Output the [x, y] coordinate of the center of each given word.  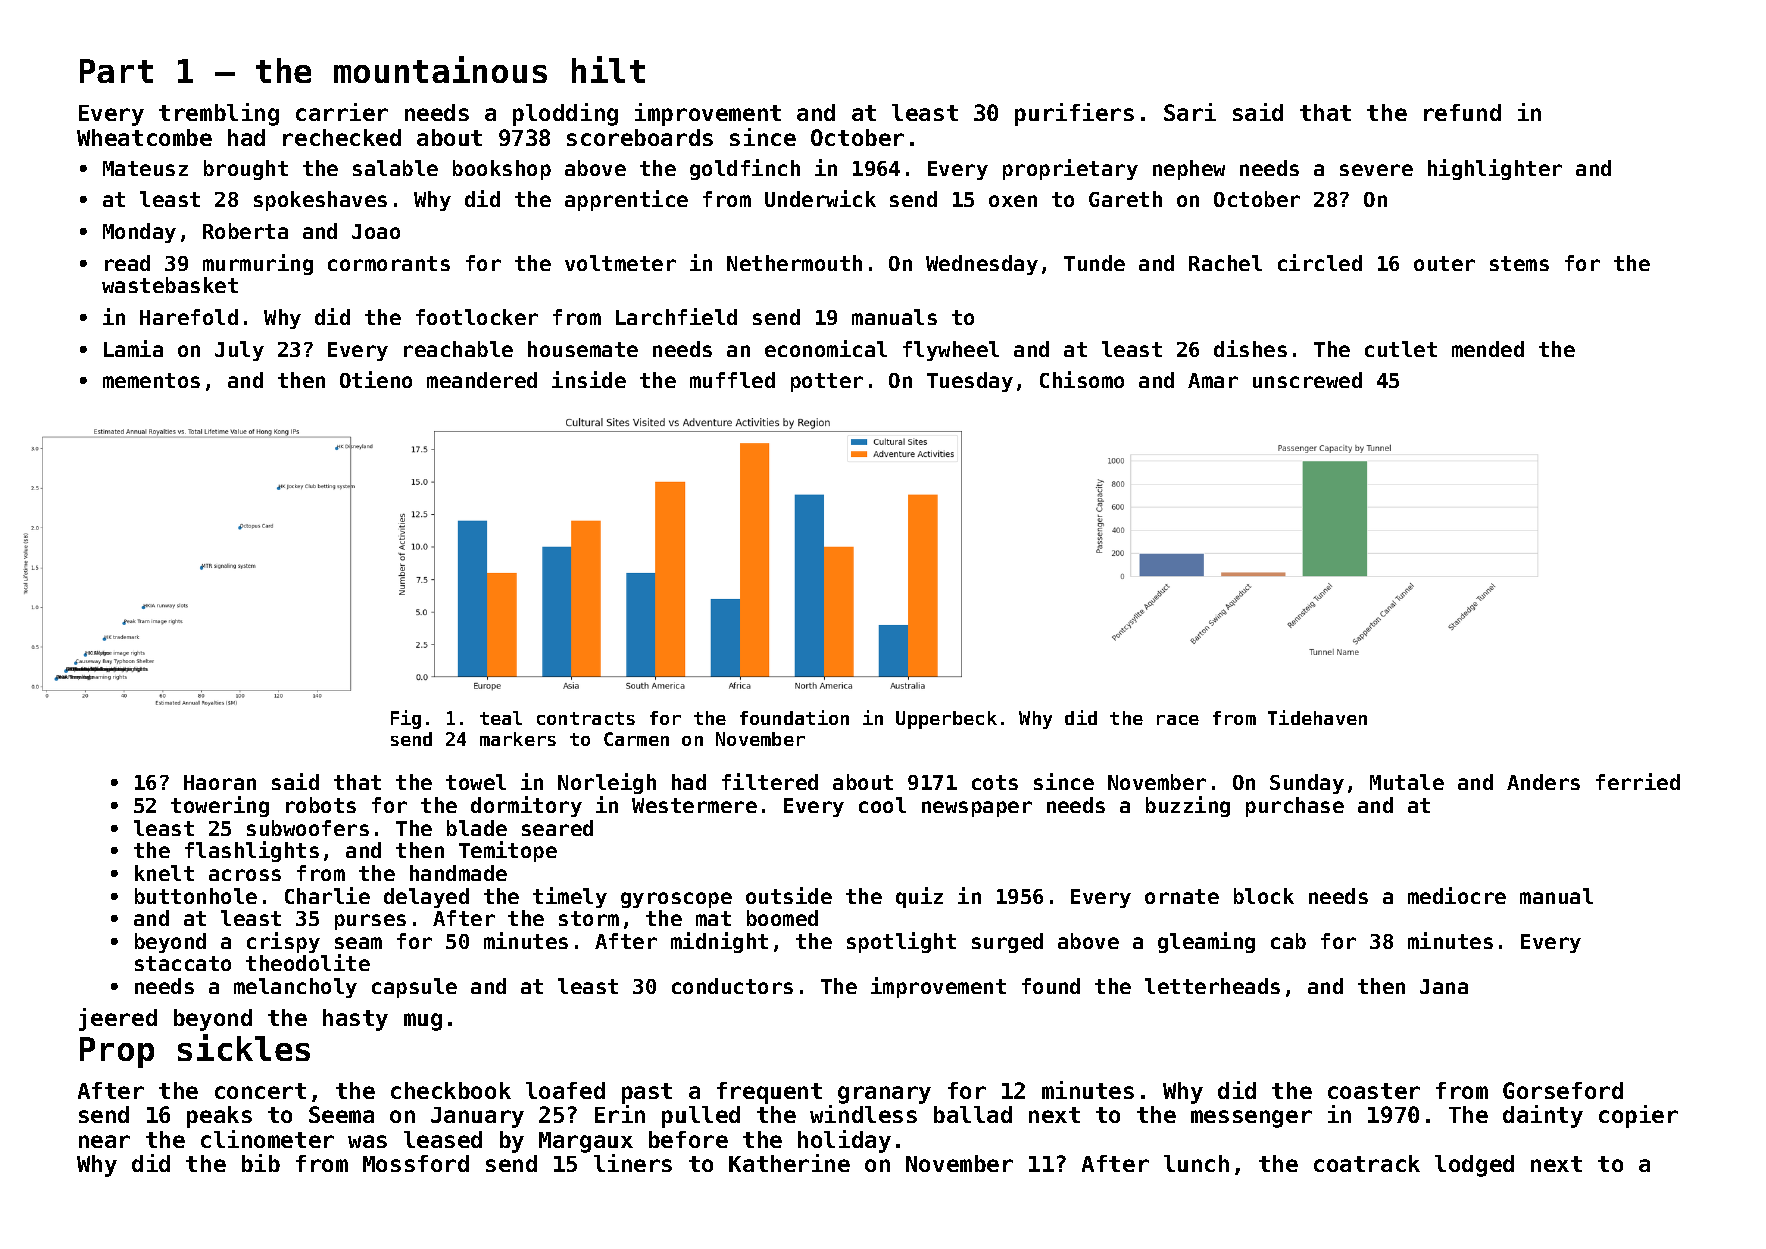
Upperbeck [946, 720]
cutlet [1401, 349]
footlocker [477, 317]
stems [1519, 263]
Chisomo [1082, 379]
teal [501, 718]
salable [395, 168]
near [104, 1141]
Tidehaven [1317, 717]
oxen [1013, 201]
